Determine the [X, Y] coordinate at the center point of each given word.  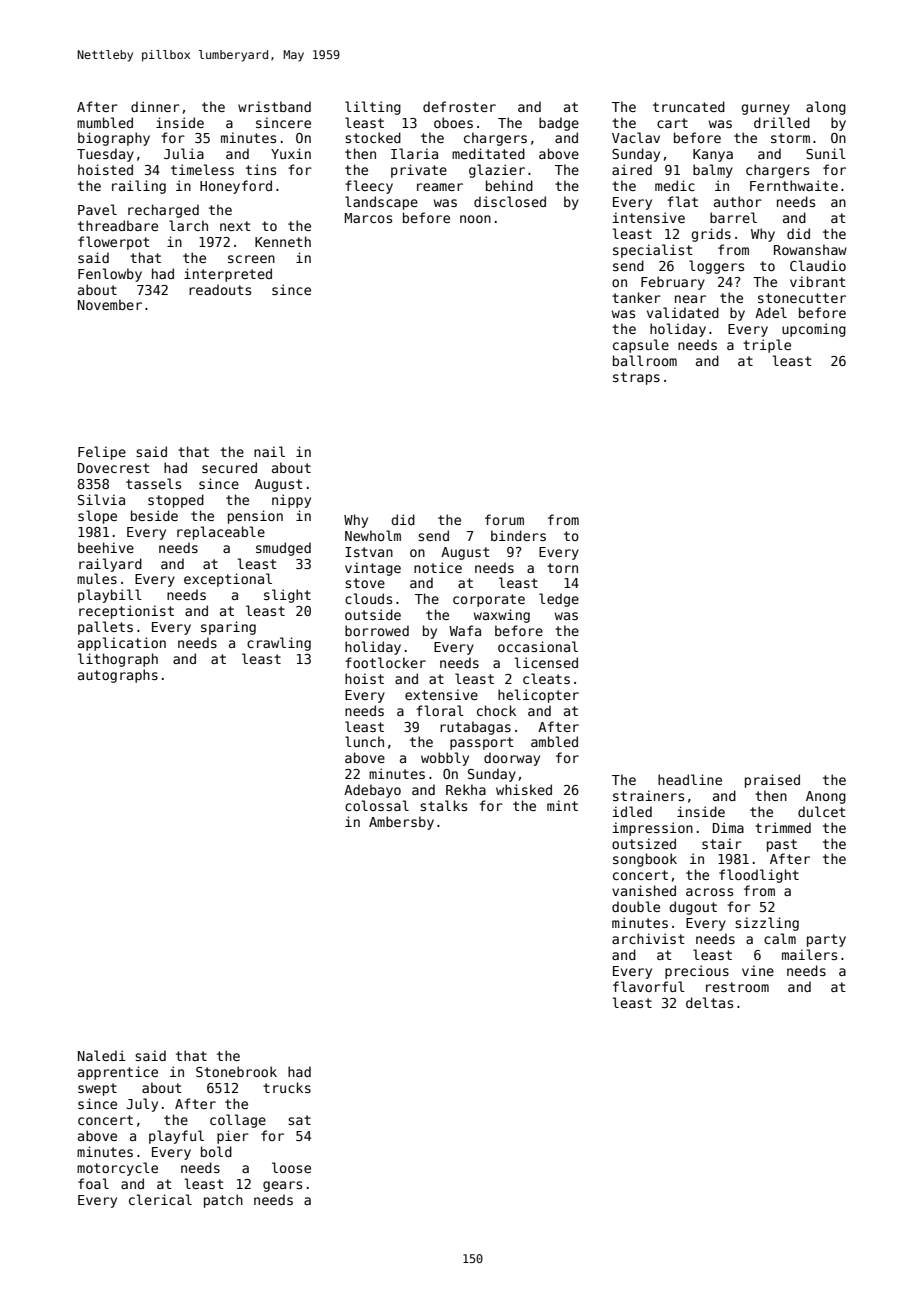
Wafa [465, 630]
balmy [713, 171]
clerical [160, 1199]
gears [282, 1186]
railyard [110, 565]
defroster [459, 106]
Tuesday [105, 155]
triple [767, 346]
